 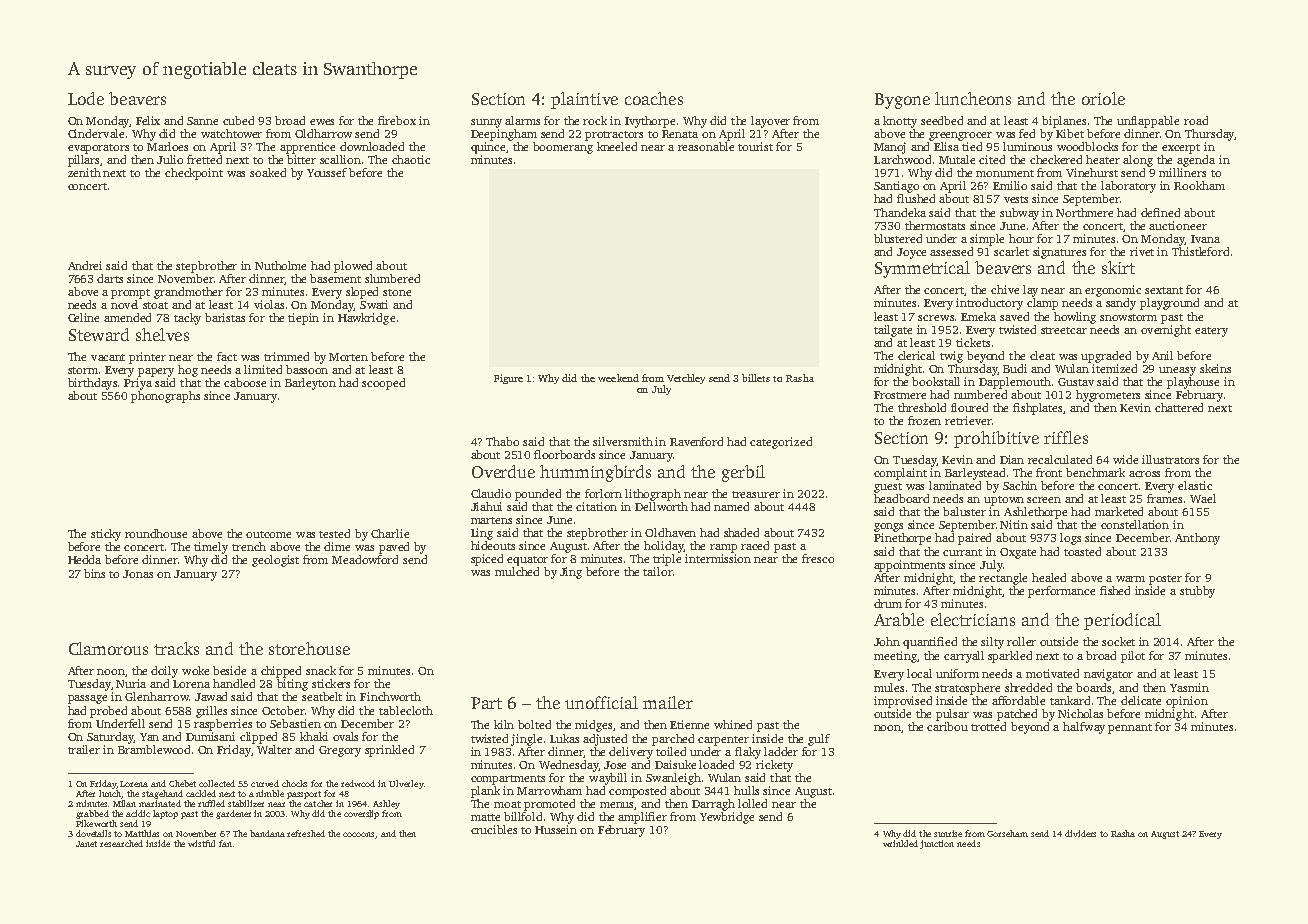 What do you see at coordinates (1003, 579) in the image?
I see `rectangle` at bounding box center [1003, 579].
